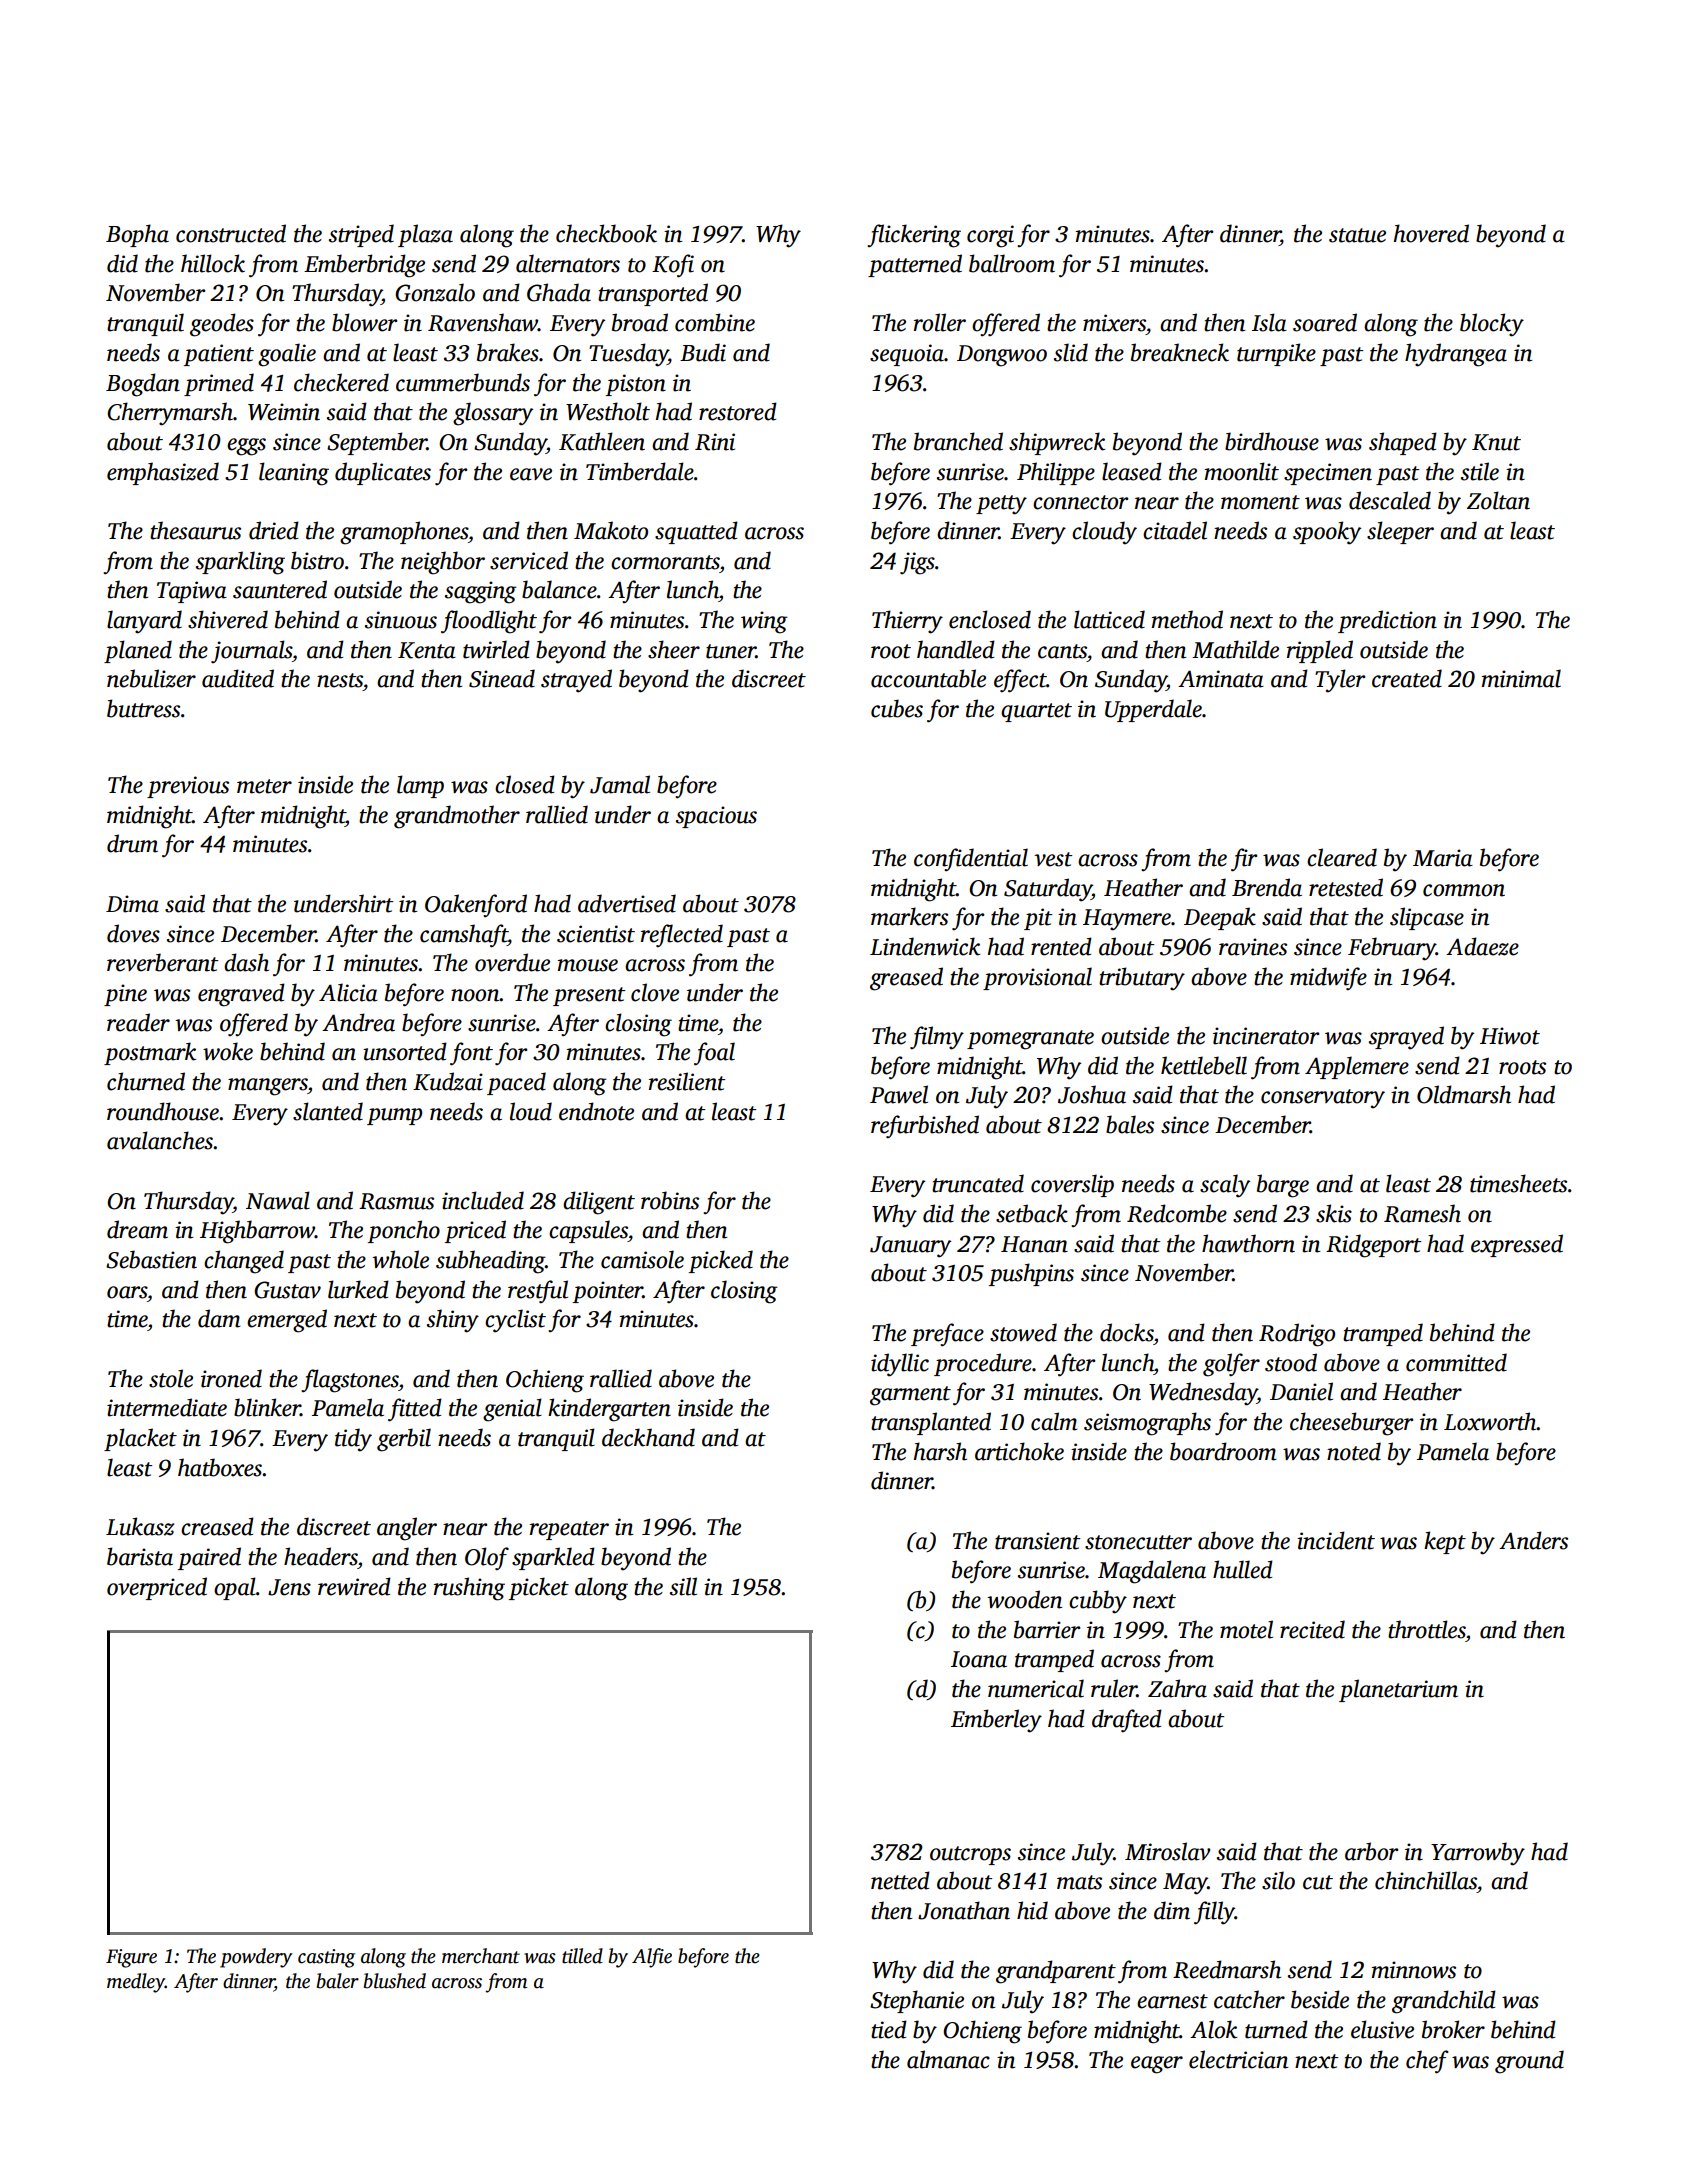 The image size is (1683, 2178). Describe the element at coordinates (289, 1587) in the screenshot. I see `Jens` at that location.
